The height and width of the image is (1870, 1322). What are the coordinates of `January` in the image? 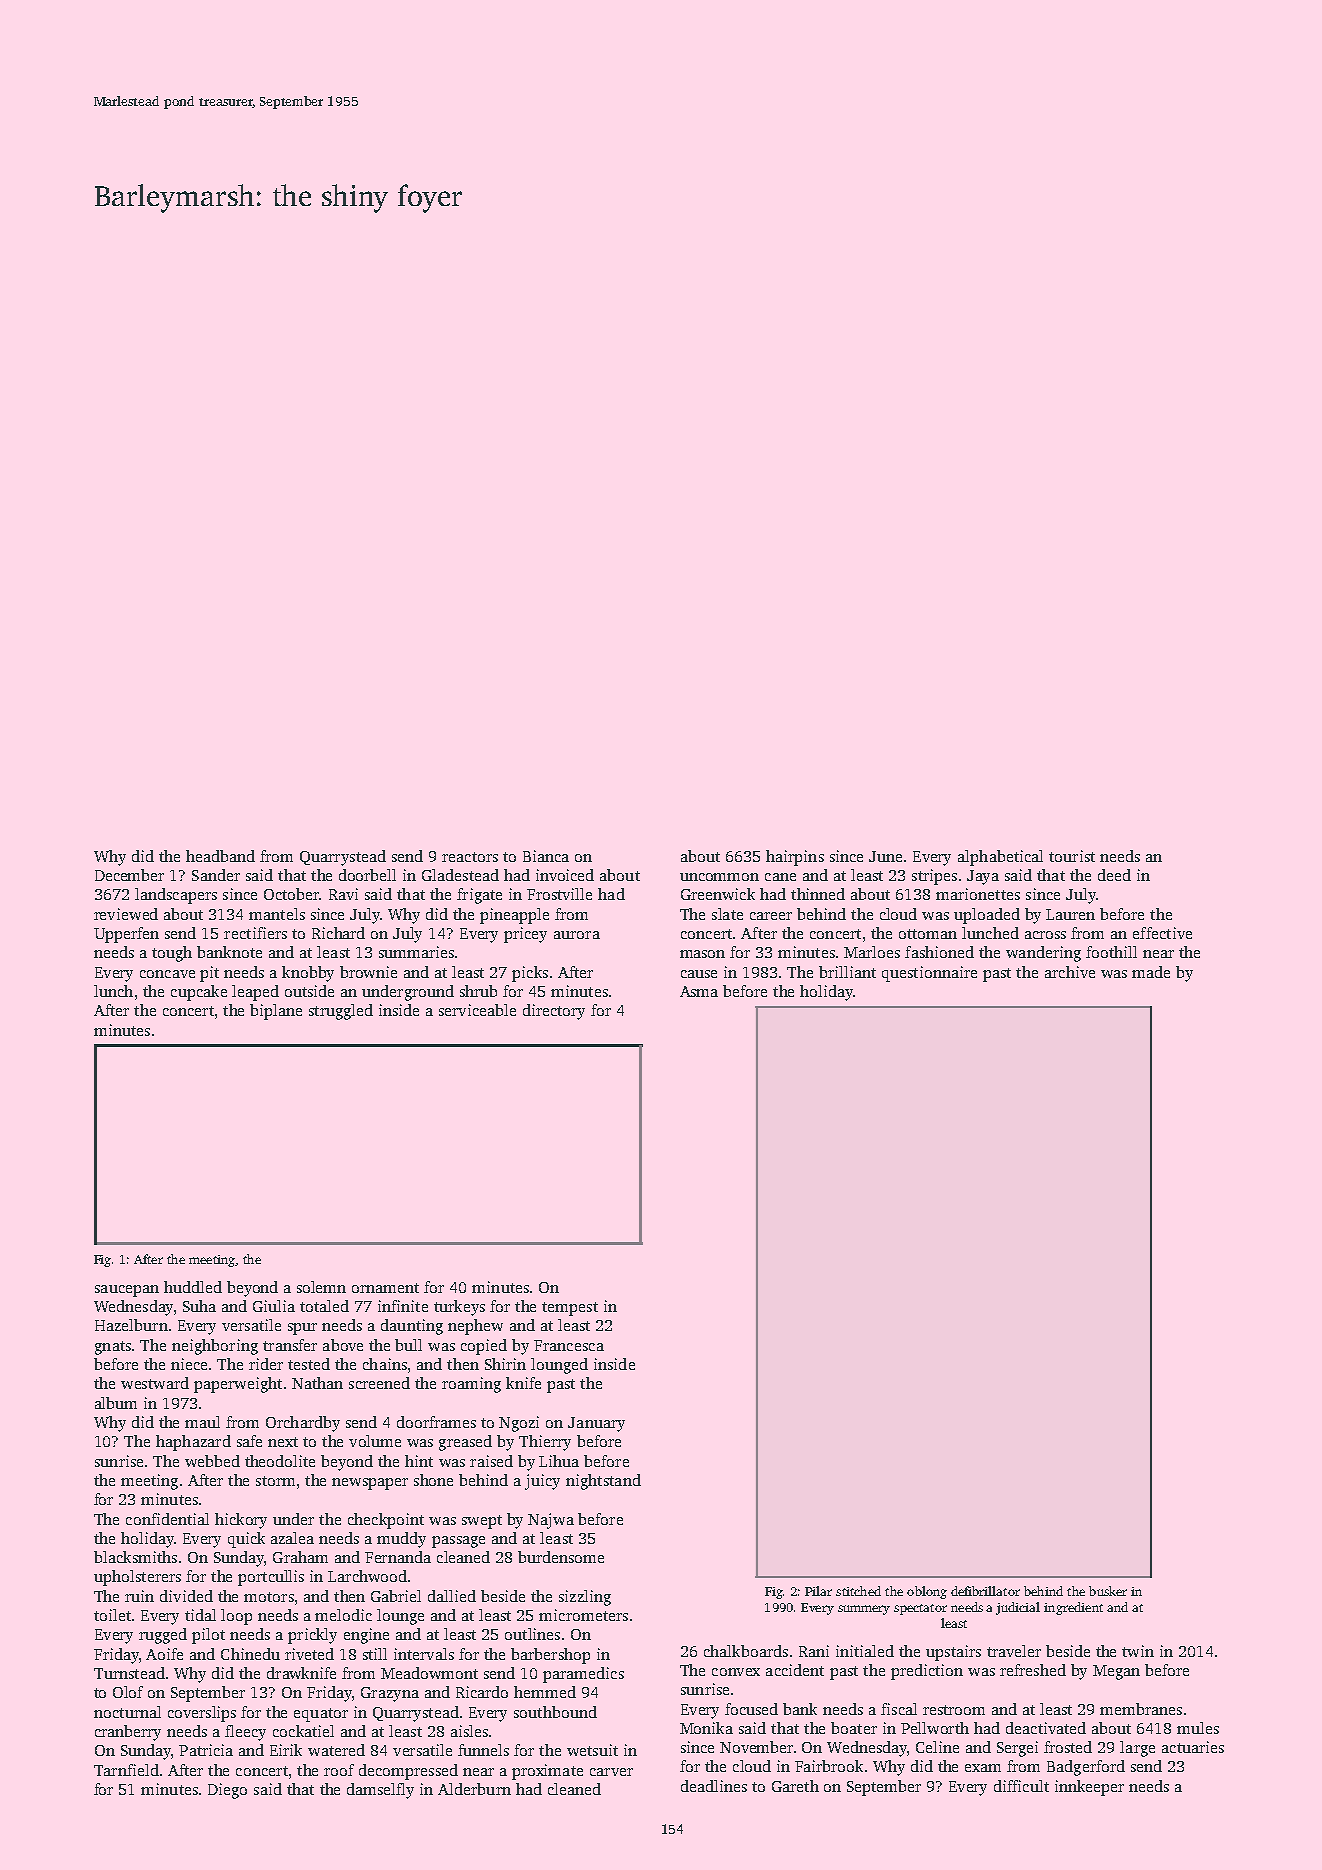 It's located at (596, 1424).
